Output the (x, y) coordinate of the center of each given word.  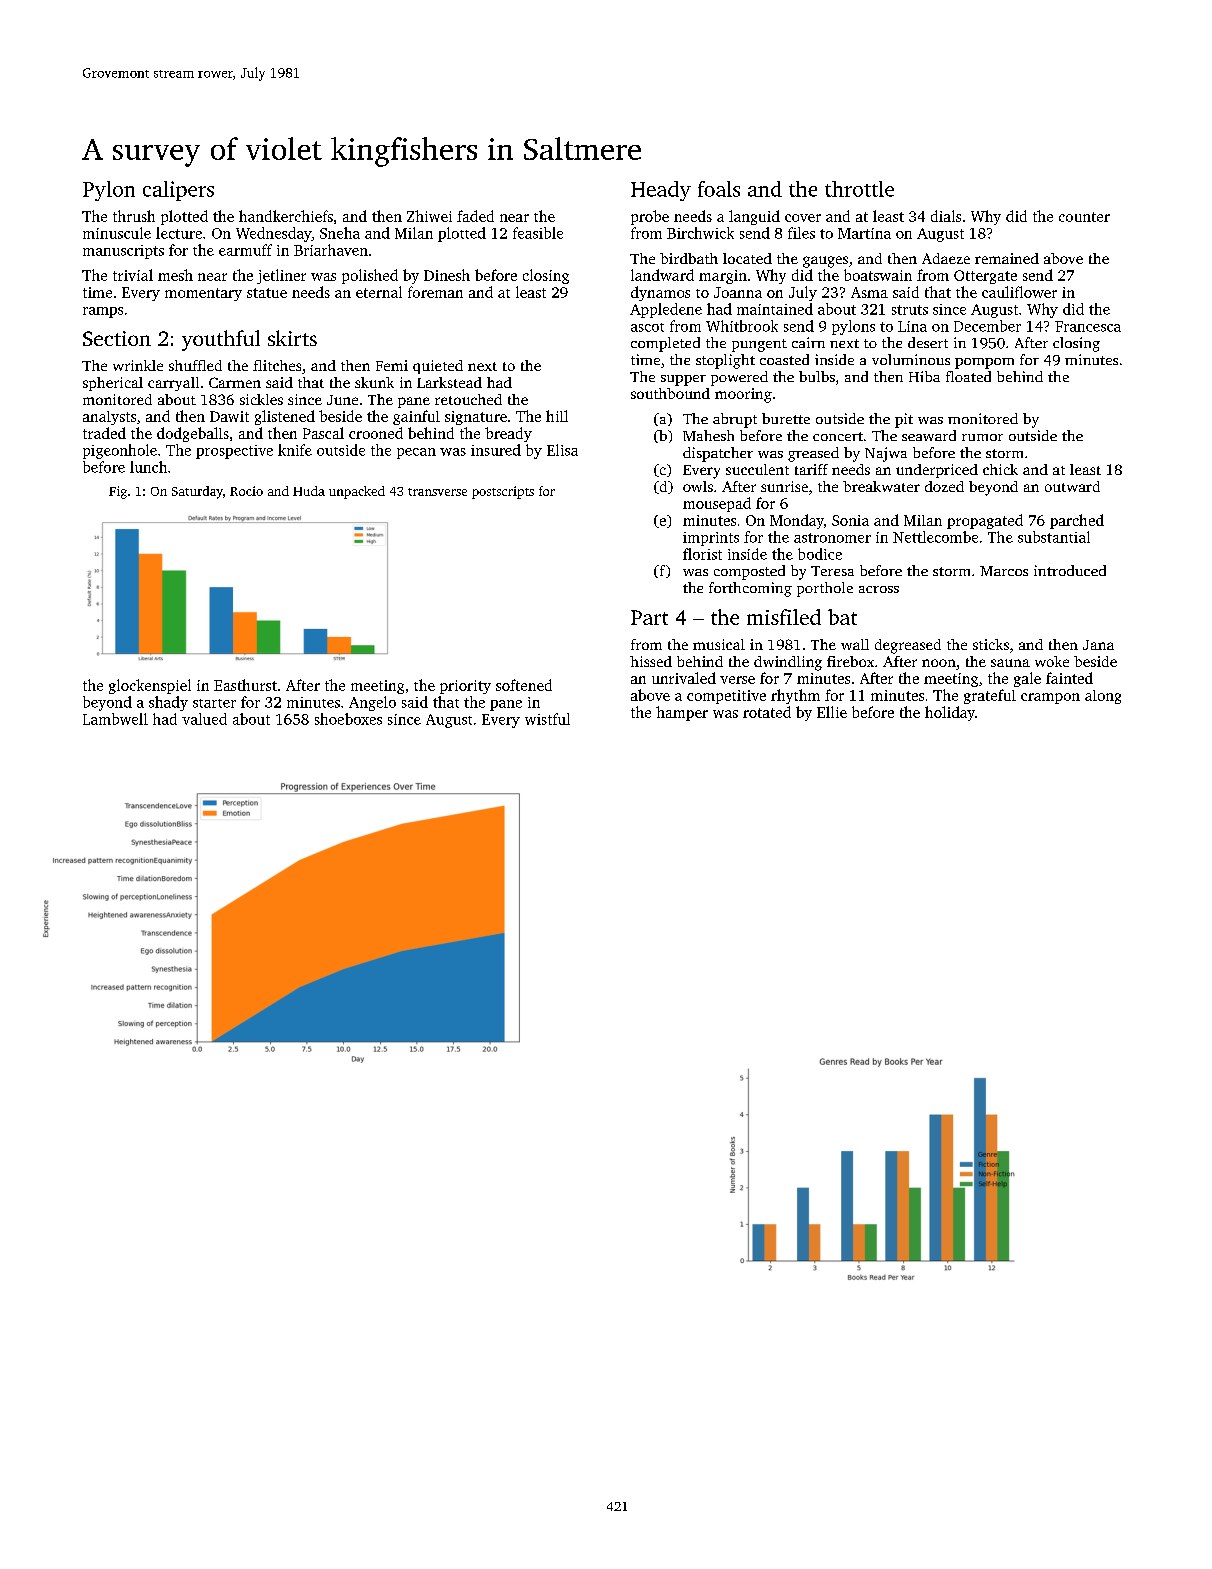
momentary (203, 294)
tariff (811, 469)
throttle (859, 189)
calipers (178, 191)
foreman (435, 292)
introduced (1070, 570)
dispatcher (718, 454)
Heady (661, 191)
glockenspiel (150, 686)
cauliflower (1019, 292)
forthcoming (750, 589)
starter (214, 703)
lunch (148, 467)
